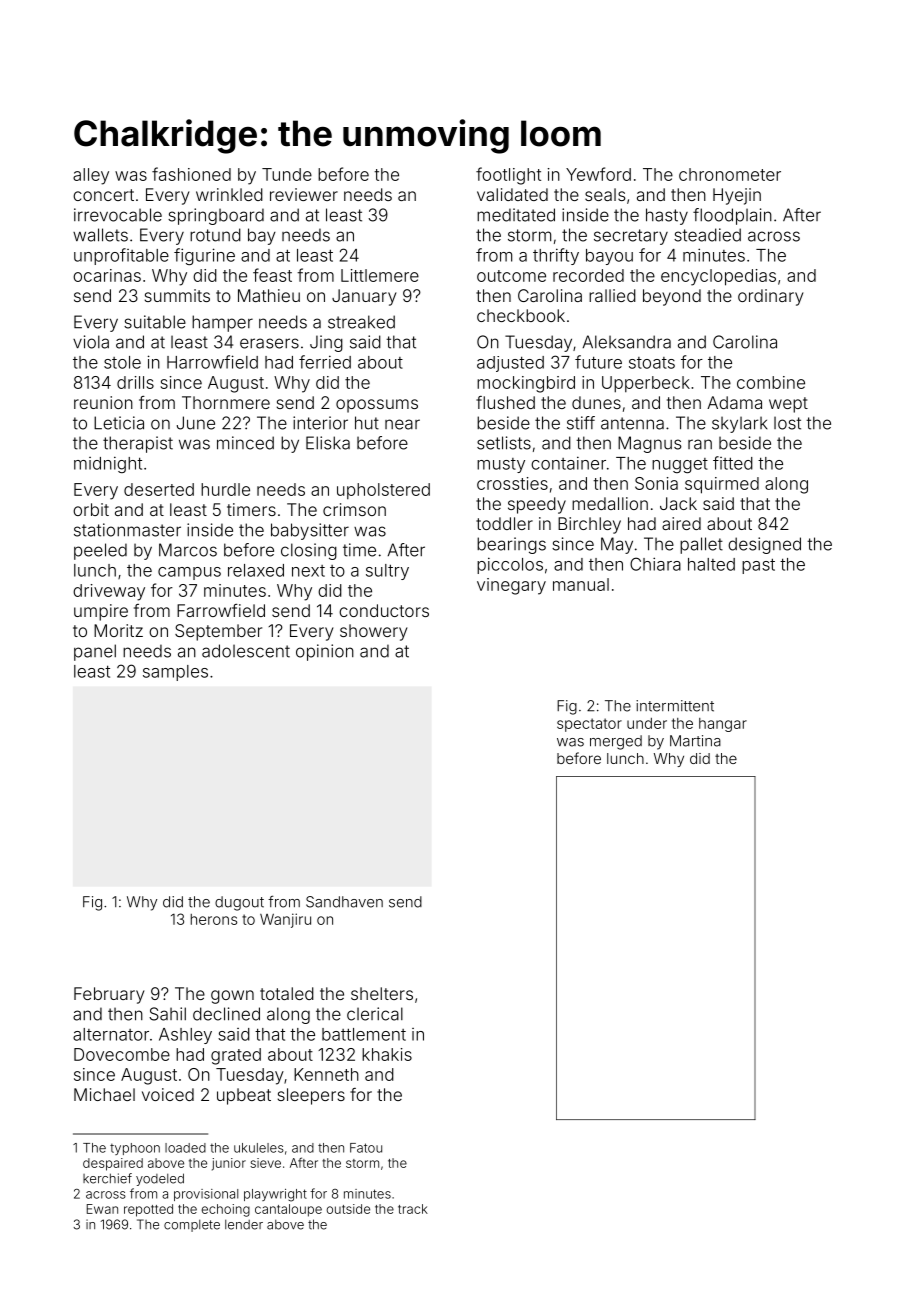  I want to click on erasers, so click(269, 343).
